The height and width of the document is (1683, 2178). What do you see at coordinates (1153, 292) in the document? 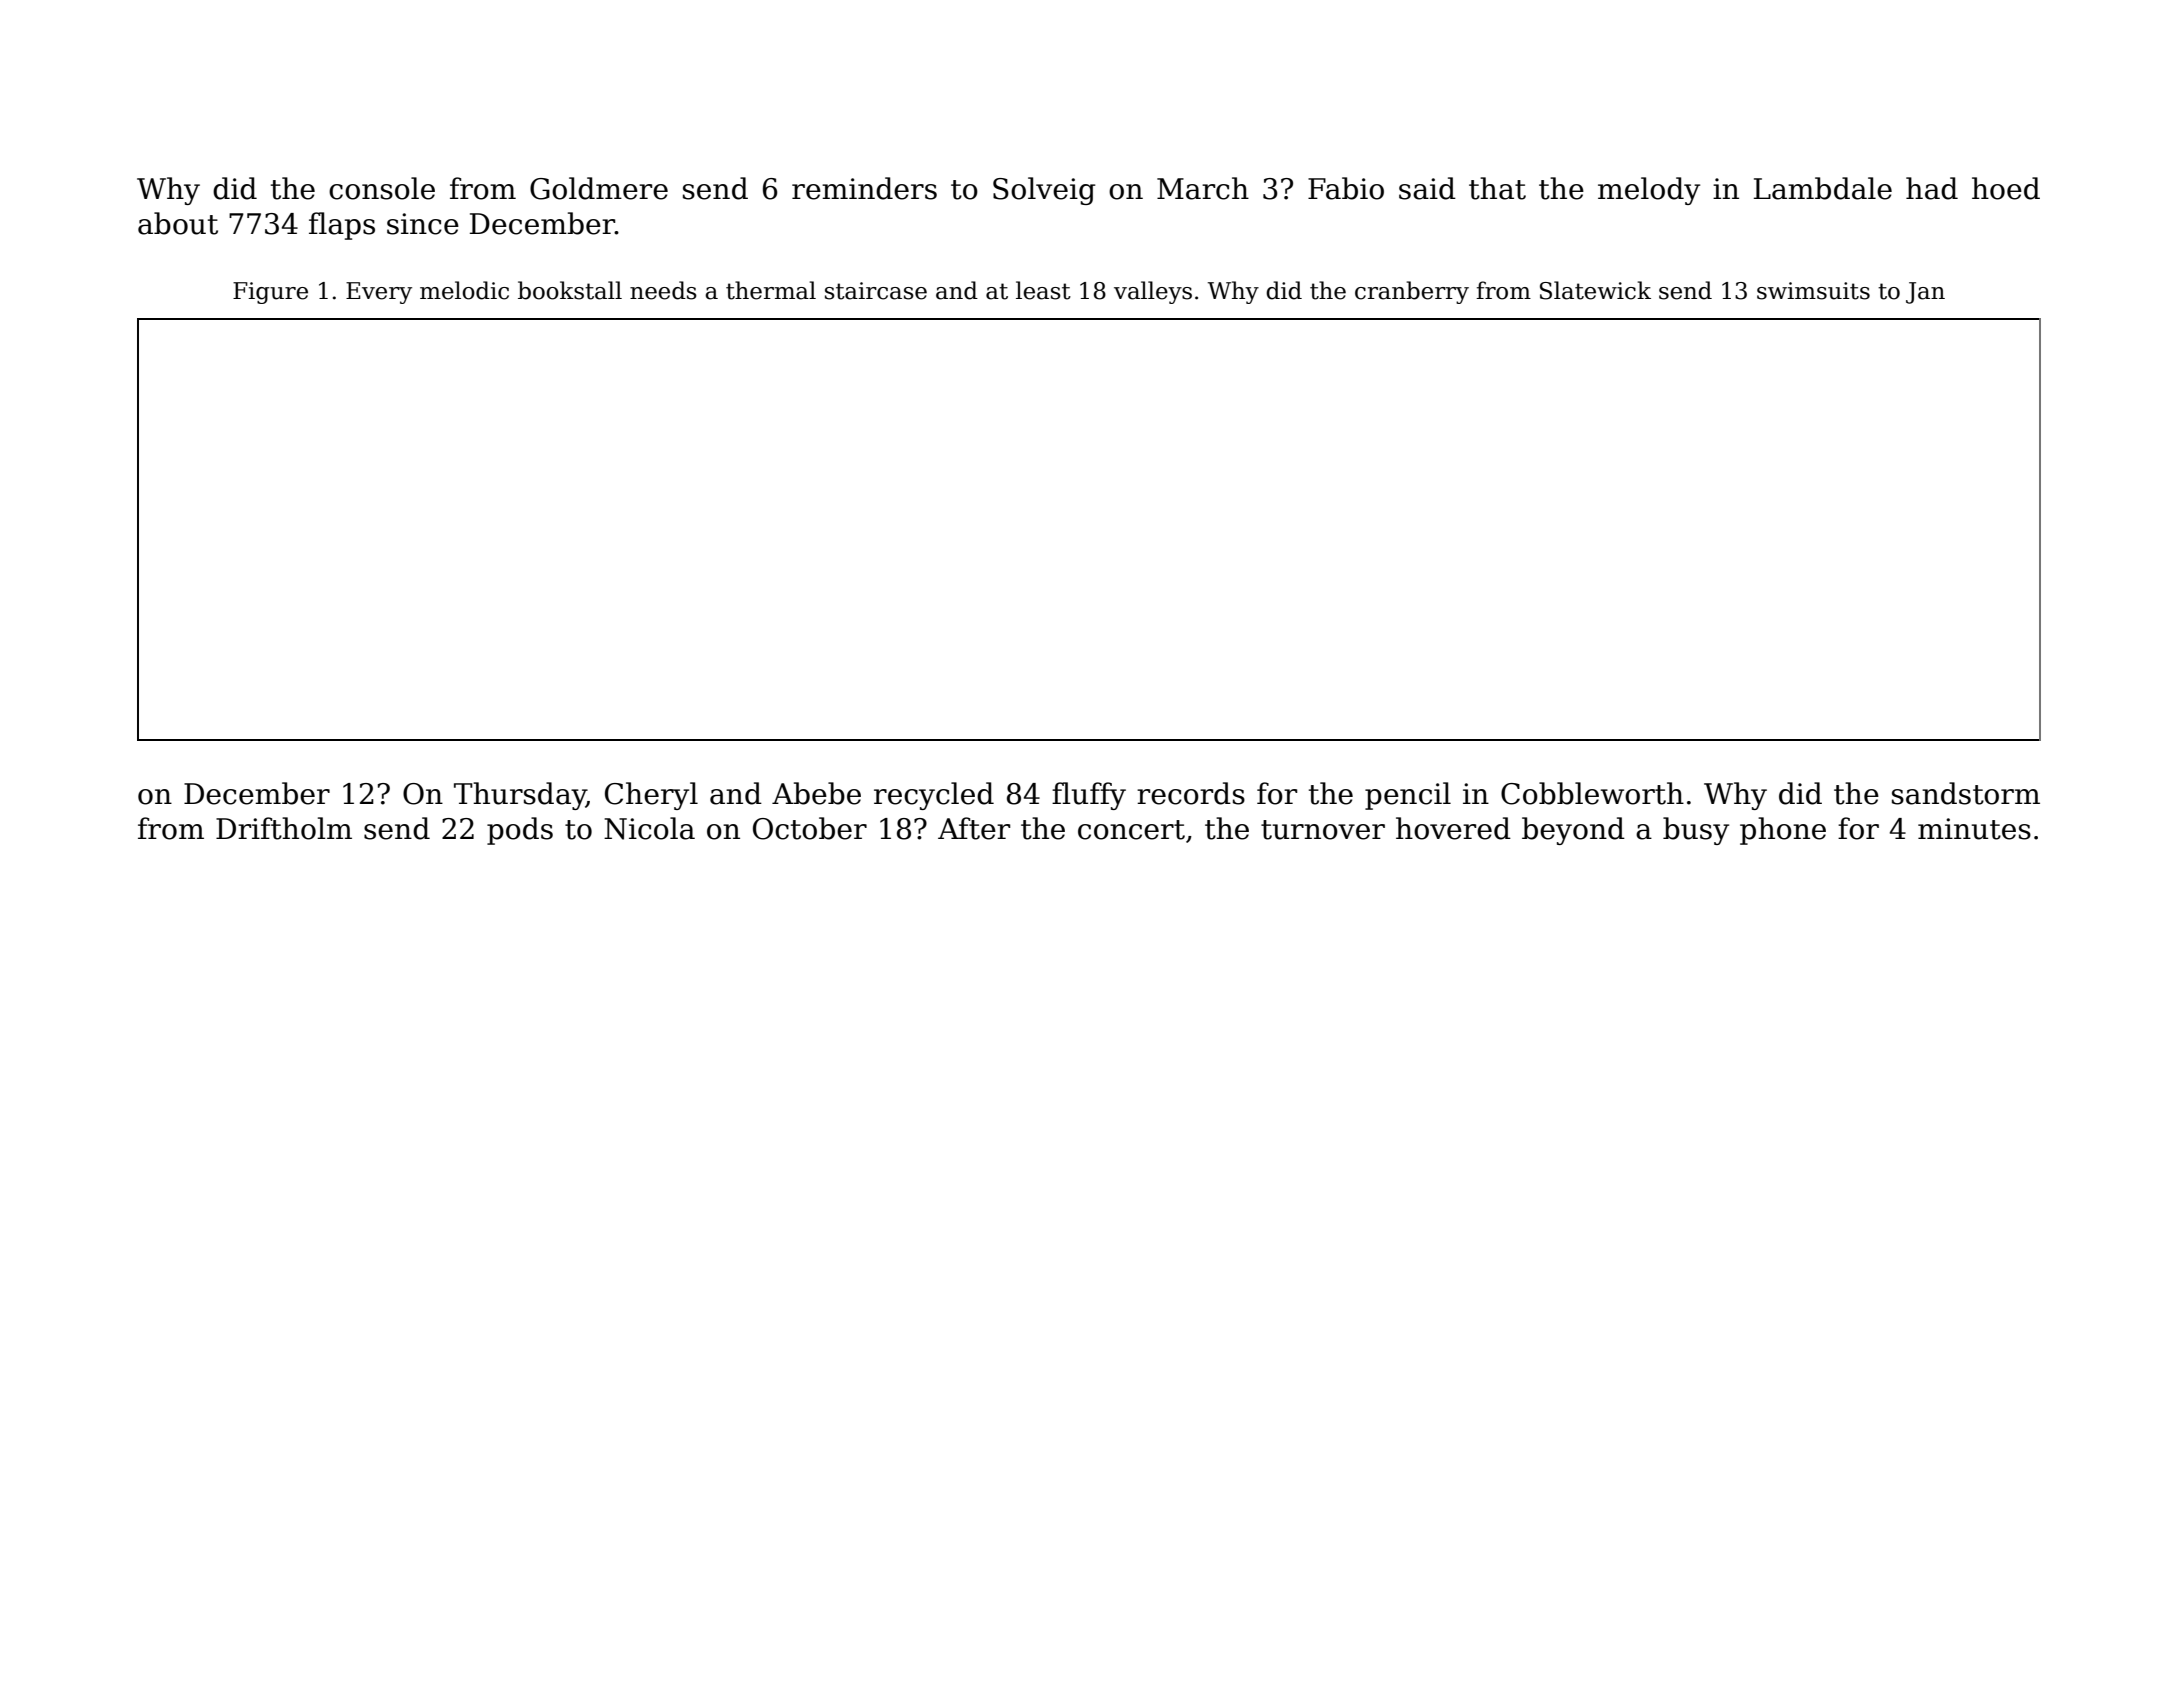
I see `valleys` at bounding box center [1153, 292].
